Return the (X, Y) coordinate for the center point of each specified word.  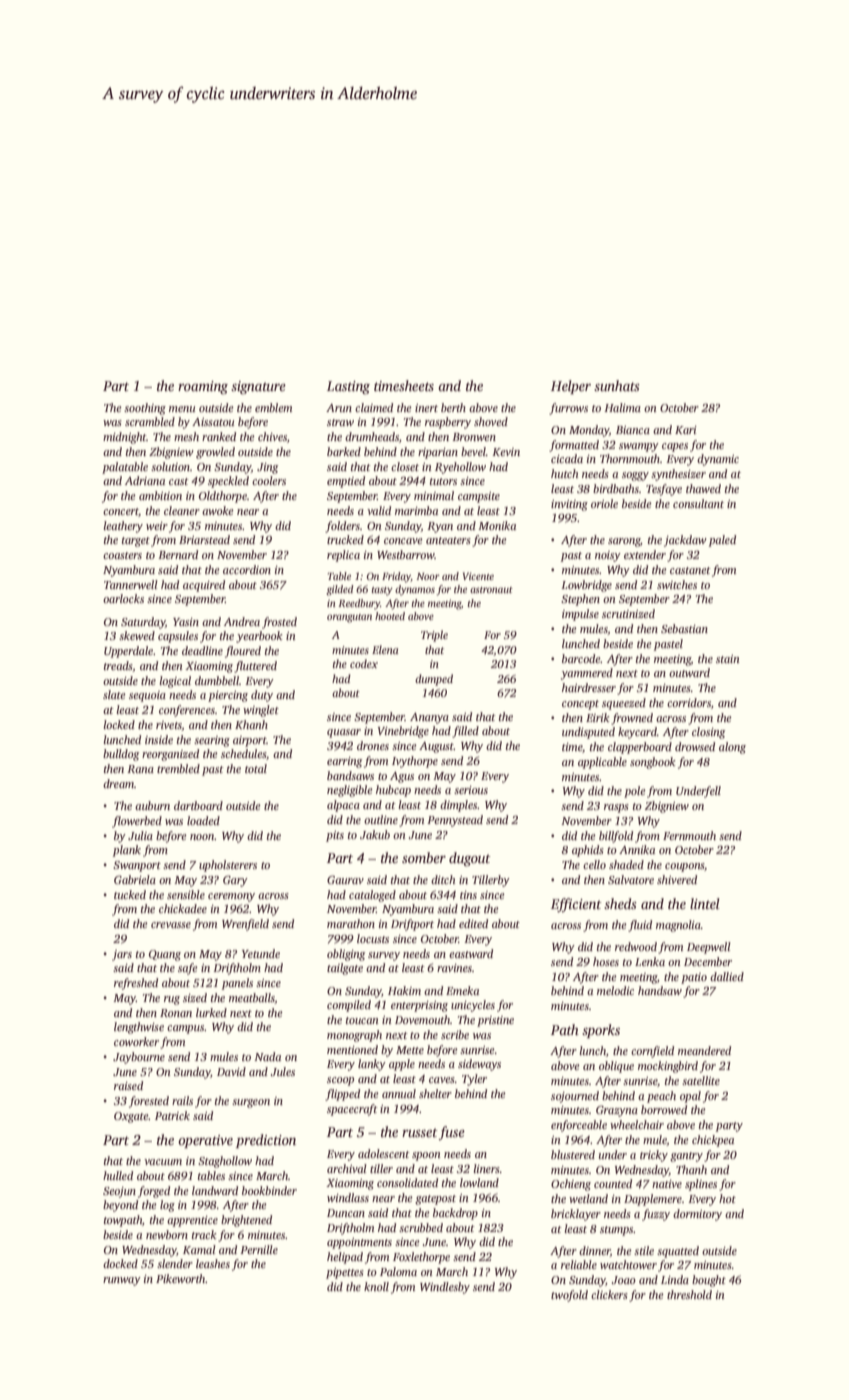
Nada (267, 1056)
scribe (455, 1034)
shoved (491, 421)
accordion (247, 569)
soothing (145, 409)
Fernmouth (689, 835)
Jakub (375, 834)
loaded (203, 820)
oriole (604, 503)
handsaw (660, 990)
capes (675, 447)
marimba (416, 510)
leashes (213, 1263)
